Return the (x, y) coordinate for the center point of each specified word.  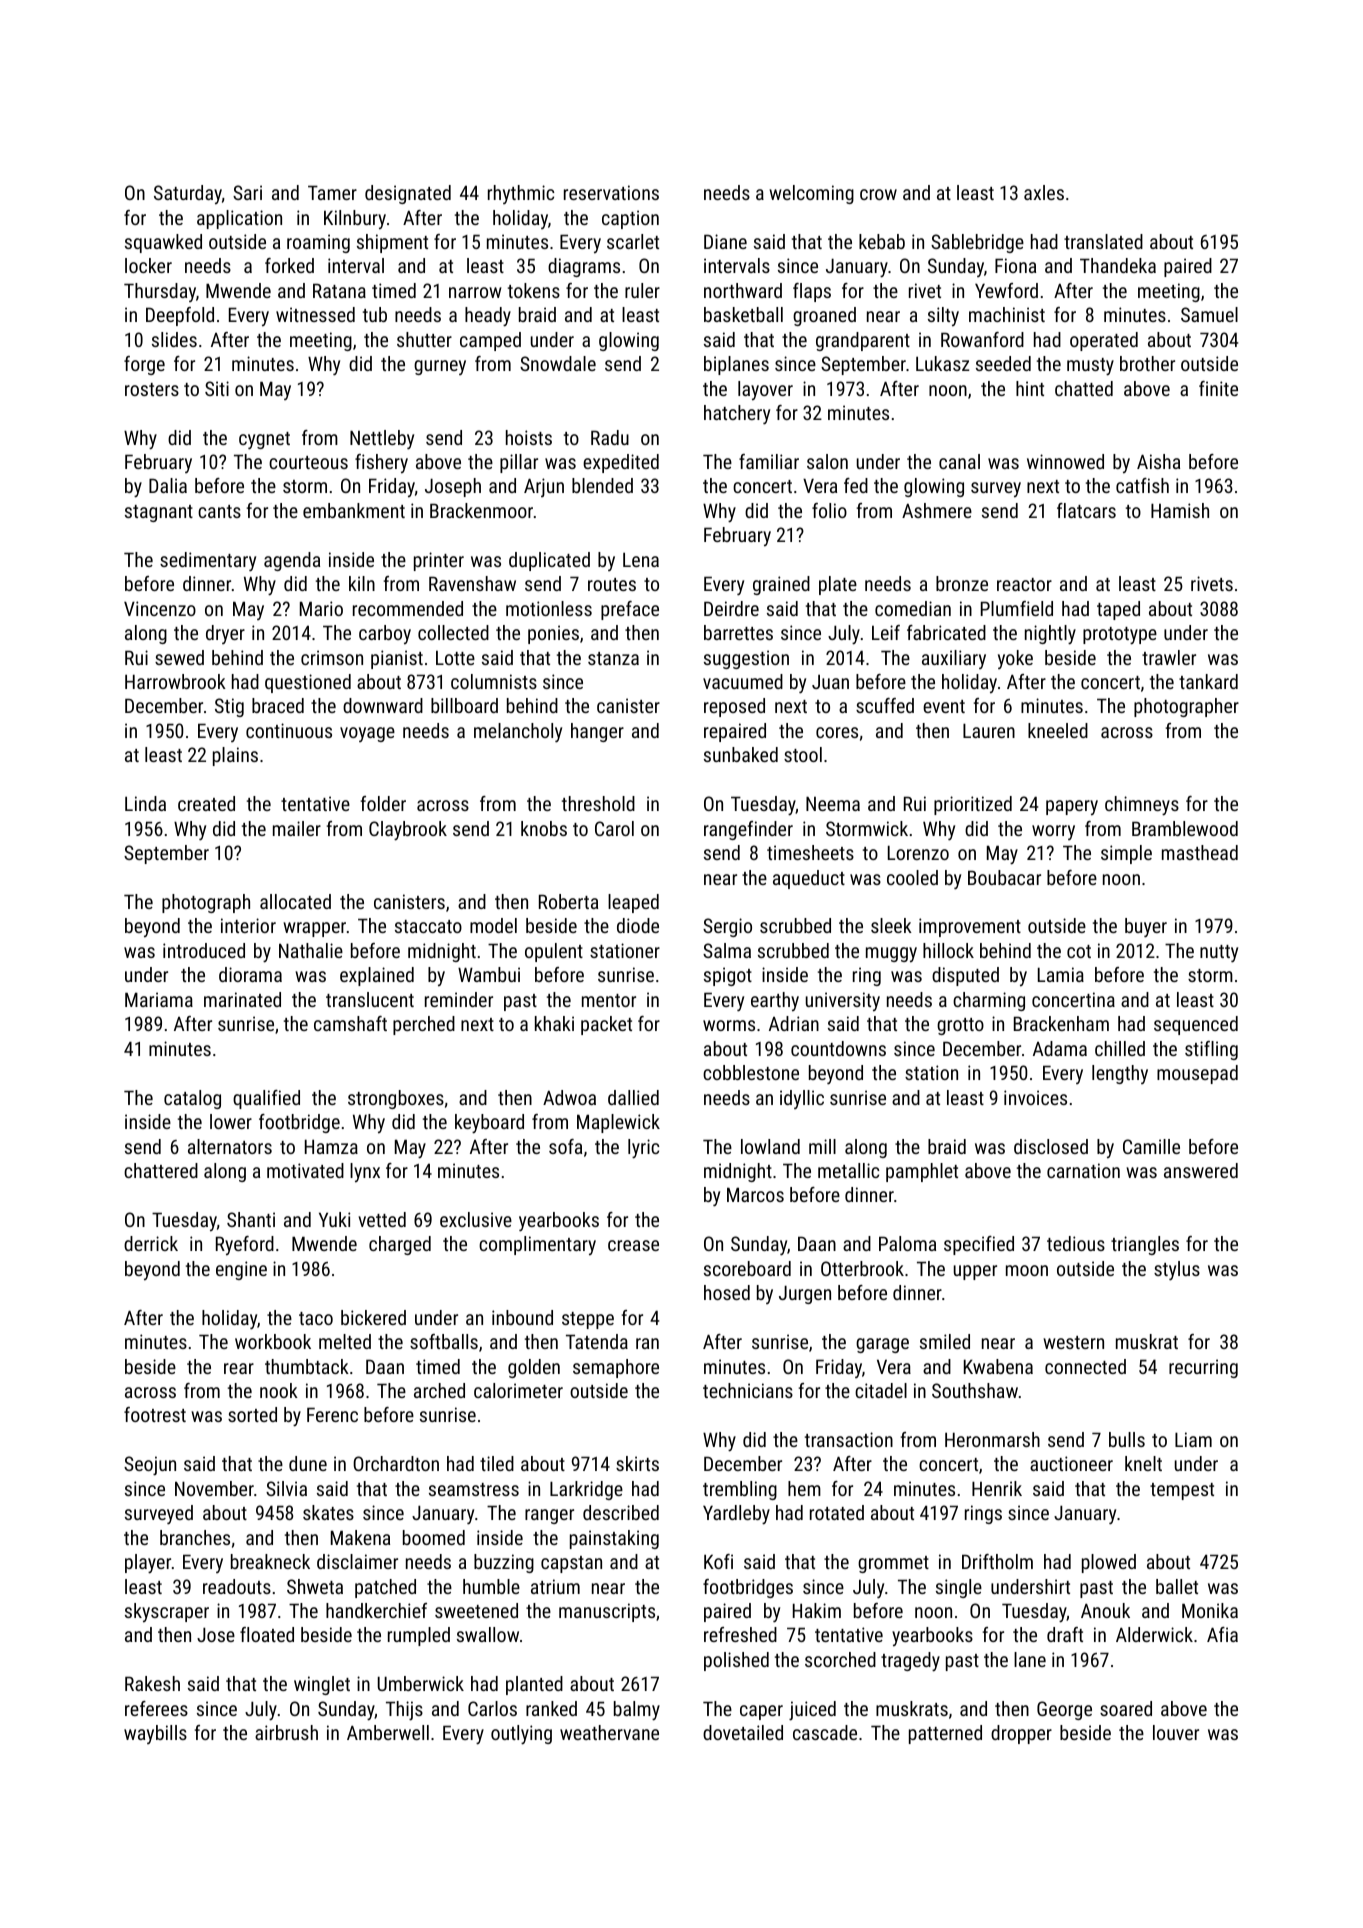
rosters (152, 389)
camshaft (350, 1023)
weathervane (609, 1732)
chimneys (1142, 806)
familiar (769, 461)
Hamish (1180, 510)
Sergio (727, 927)
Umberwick (421, 1683)
